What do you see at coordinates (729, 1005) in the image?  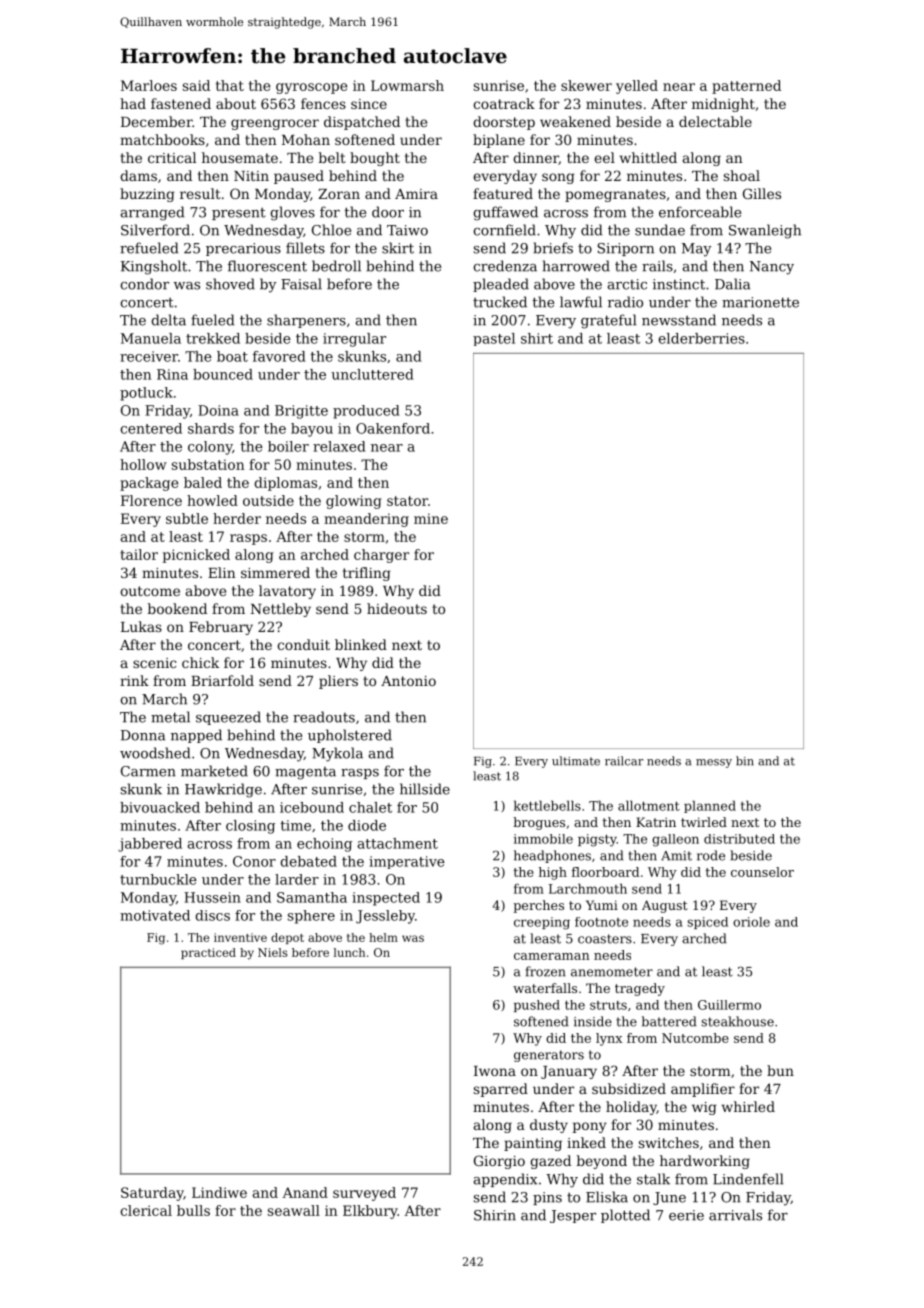 I see `Guillermo` at bounding box center [729, 1005].
